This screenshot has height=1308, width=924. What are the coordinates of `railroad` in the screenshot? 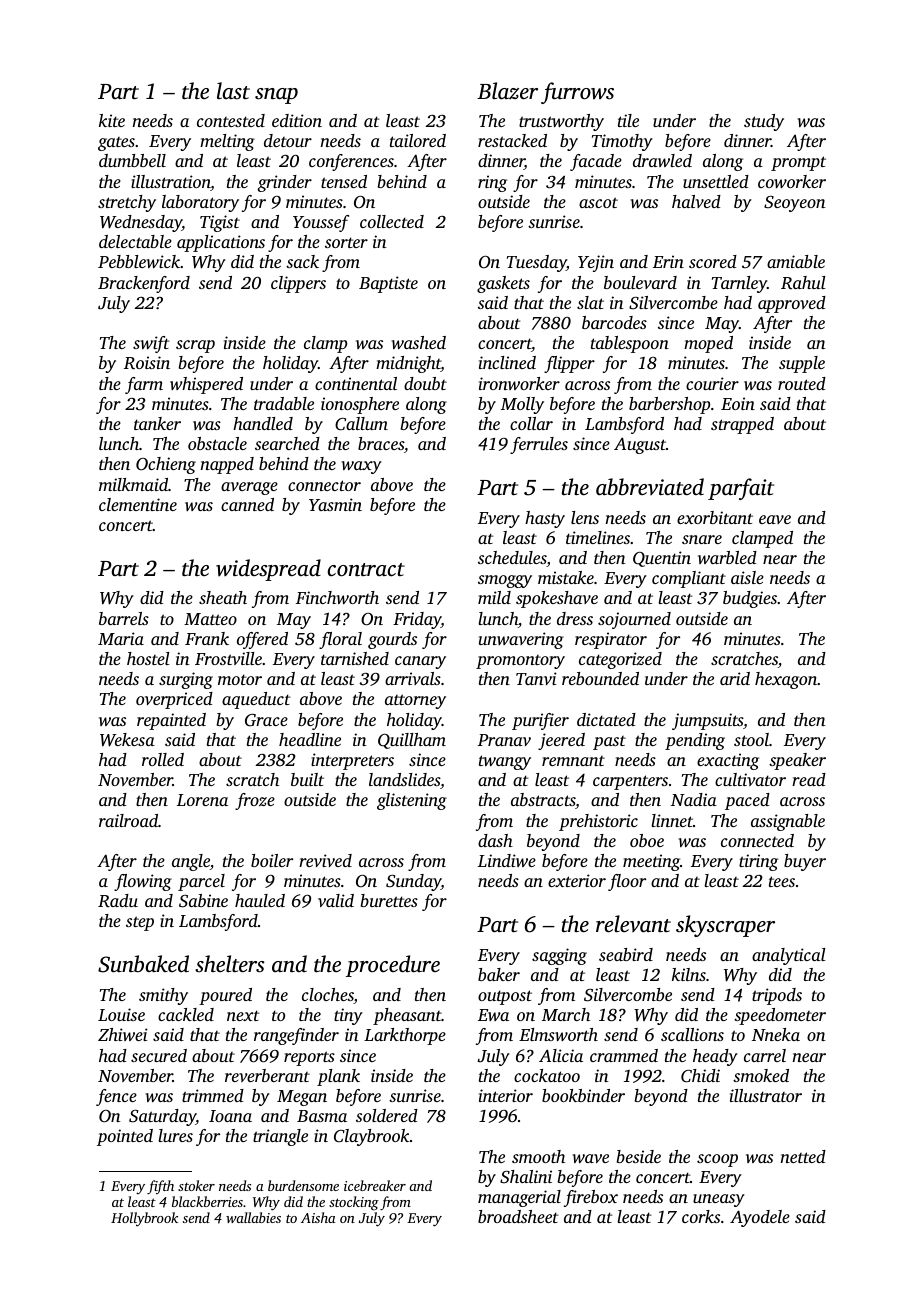 It's located at (128, 820).
